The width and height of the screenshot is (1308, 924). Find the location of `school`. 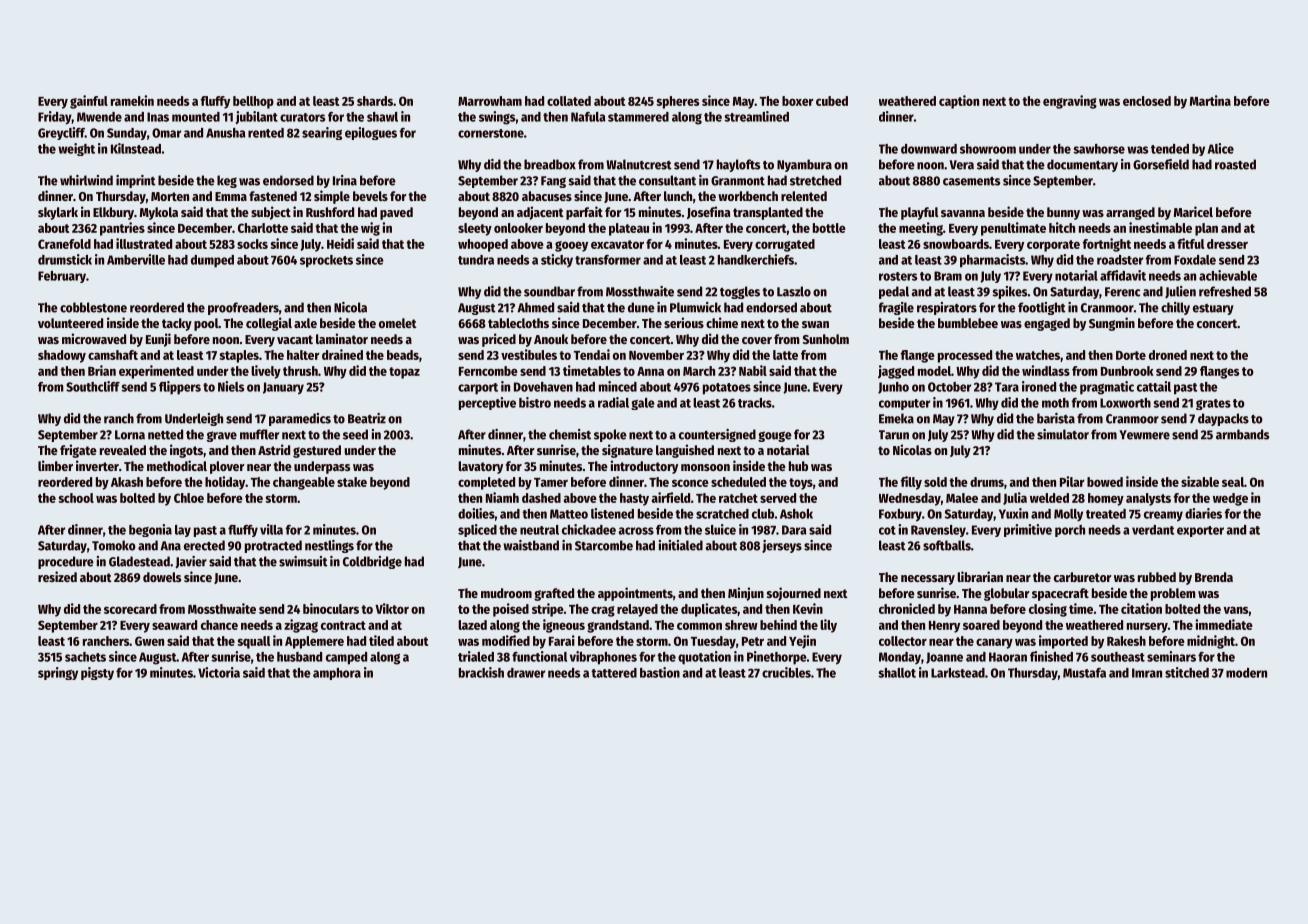

school is located at coordinates (76, 498).
